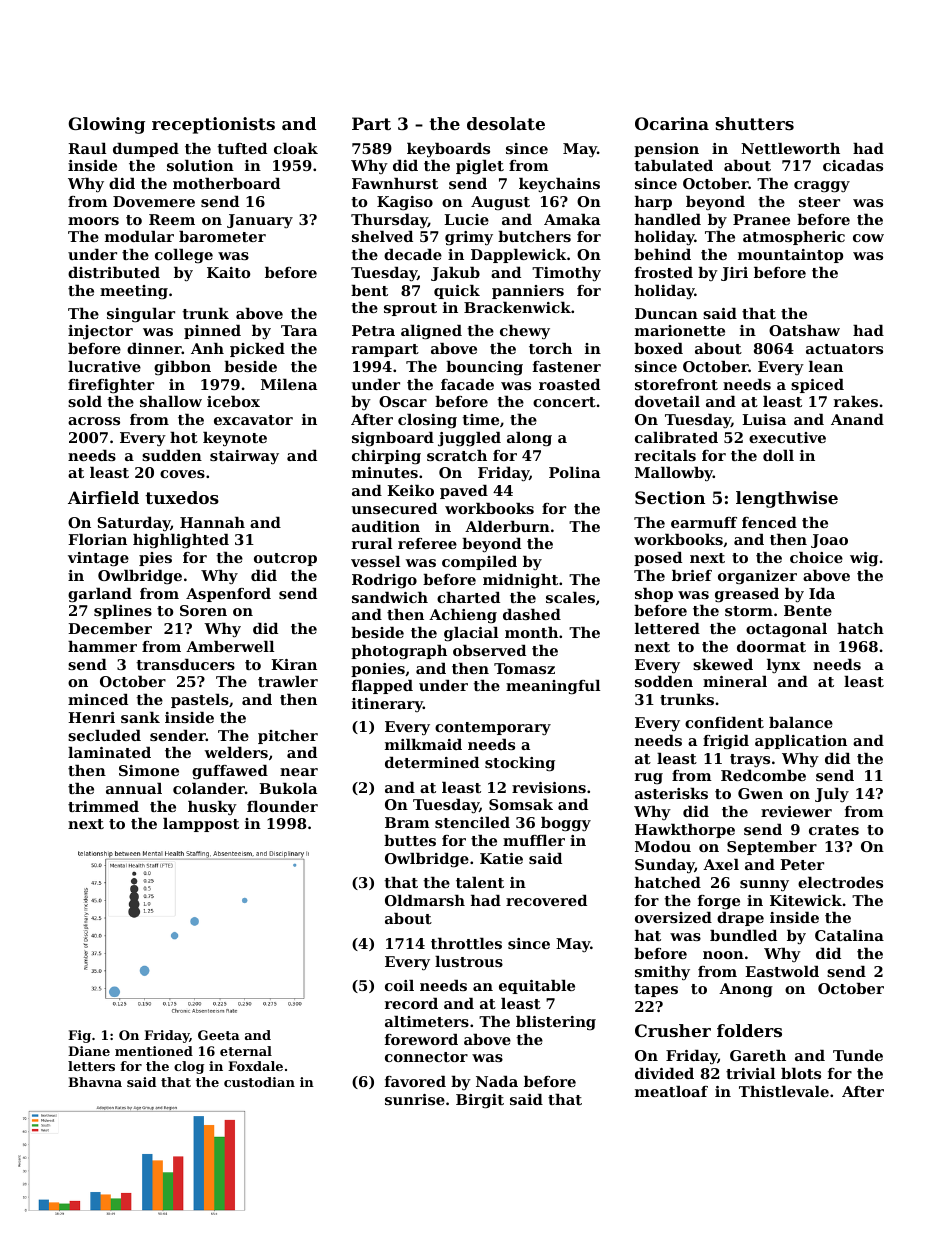 This image has height=1233, width=952. I want to click on Geeta, so click(219, 1035).
